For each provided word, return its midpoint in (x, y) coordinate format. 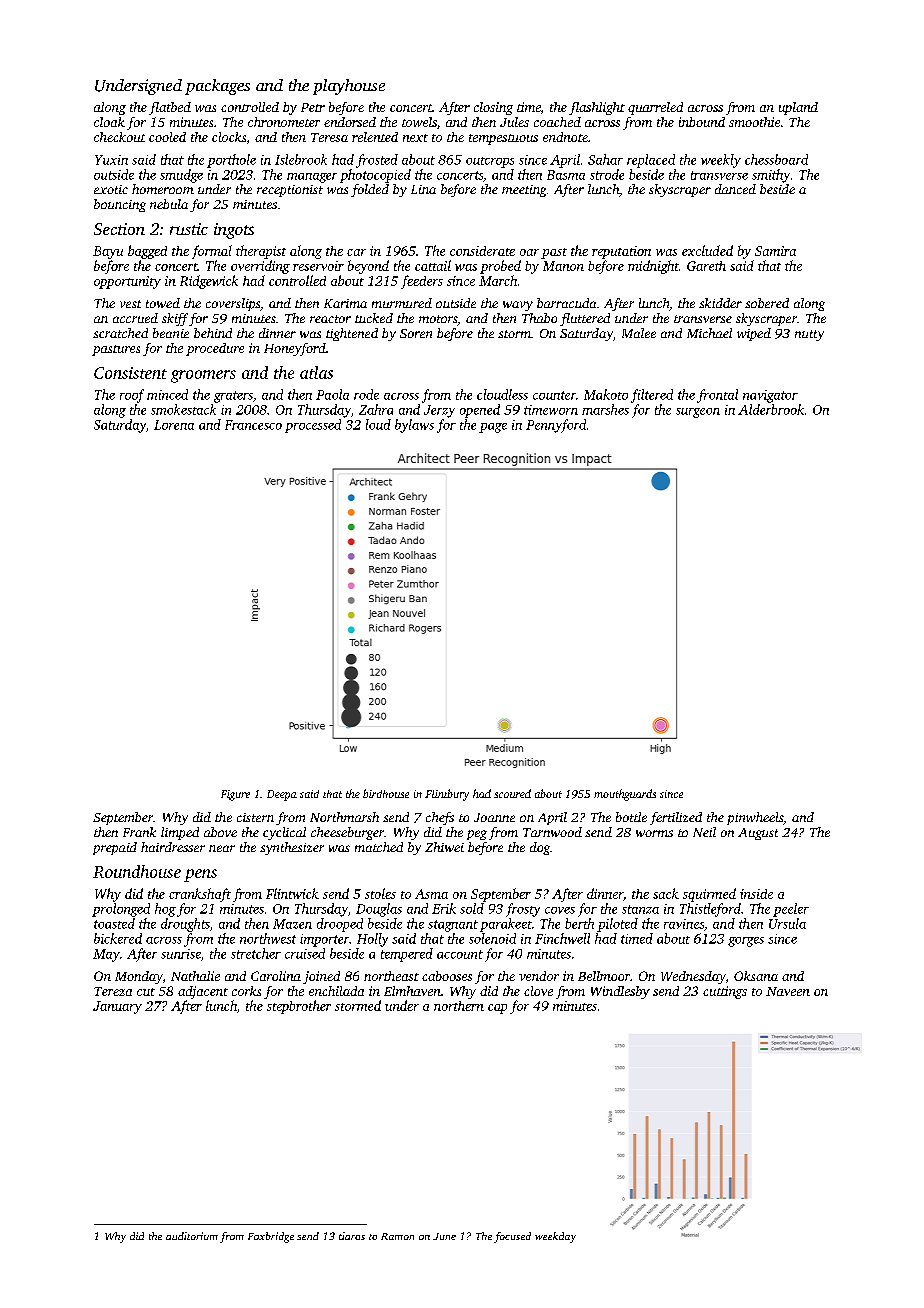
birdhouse (386, 793)
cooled (167, 137)
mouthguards (625, 795)
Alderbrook (771, 409)
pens (200, 875)
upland (798, 108)
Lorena (174, 425)
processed (313, 426)
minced (167, 394)
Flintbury (447, 795)
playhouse (349, 87)
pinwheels (755, 818)
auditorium (192, 1236)
